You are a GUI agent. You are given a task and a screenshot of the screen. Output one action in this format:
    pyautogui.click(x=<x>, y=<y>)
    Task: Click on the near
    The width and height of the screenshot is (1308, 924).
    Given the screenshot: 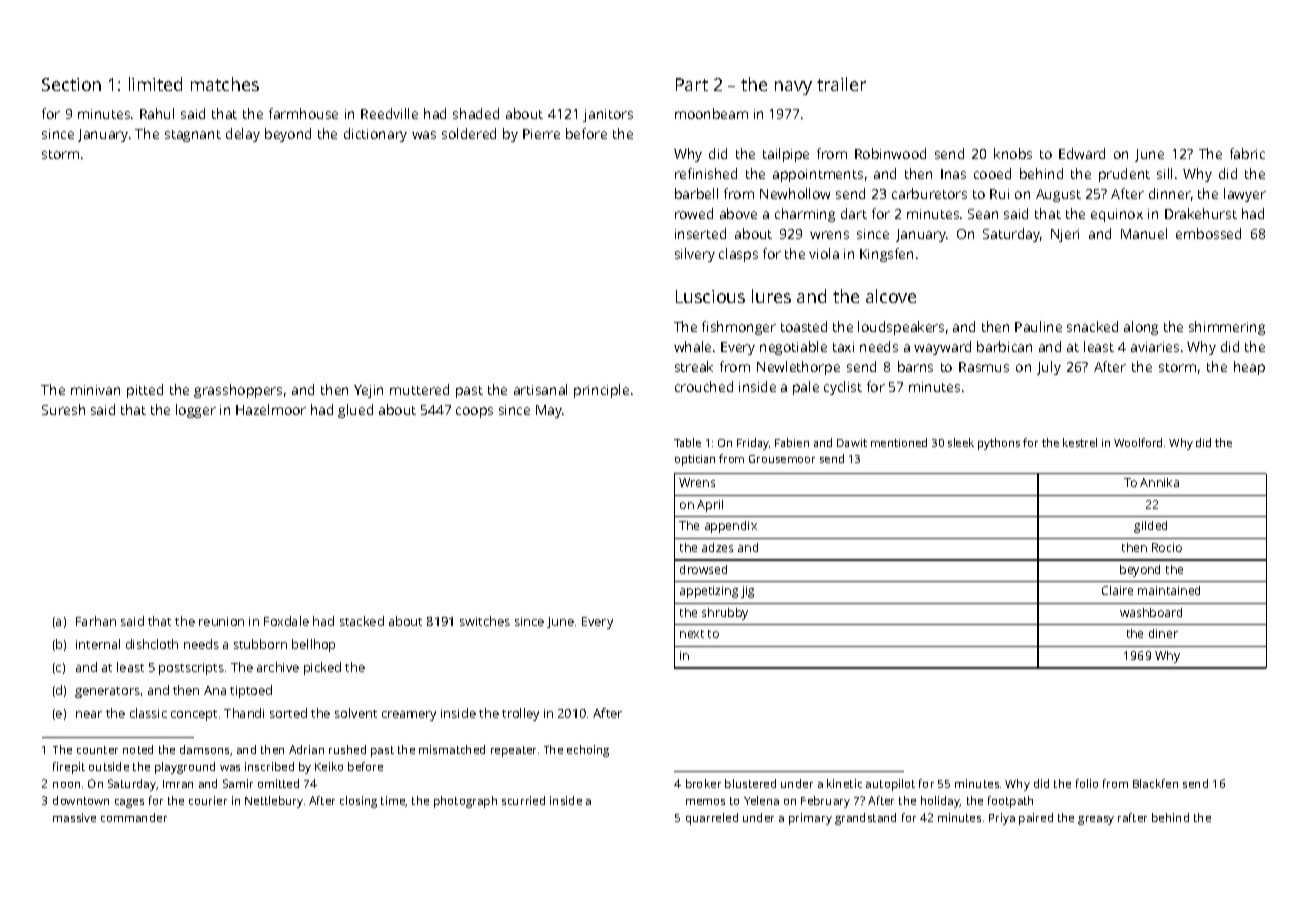 What is the action you would take?
    pyautogui.click(x=89, y=714)
